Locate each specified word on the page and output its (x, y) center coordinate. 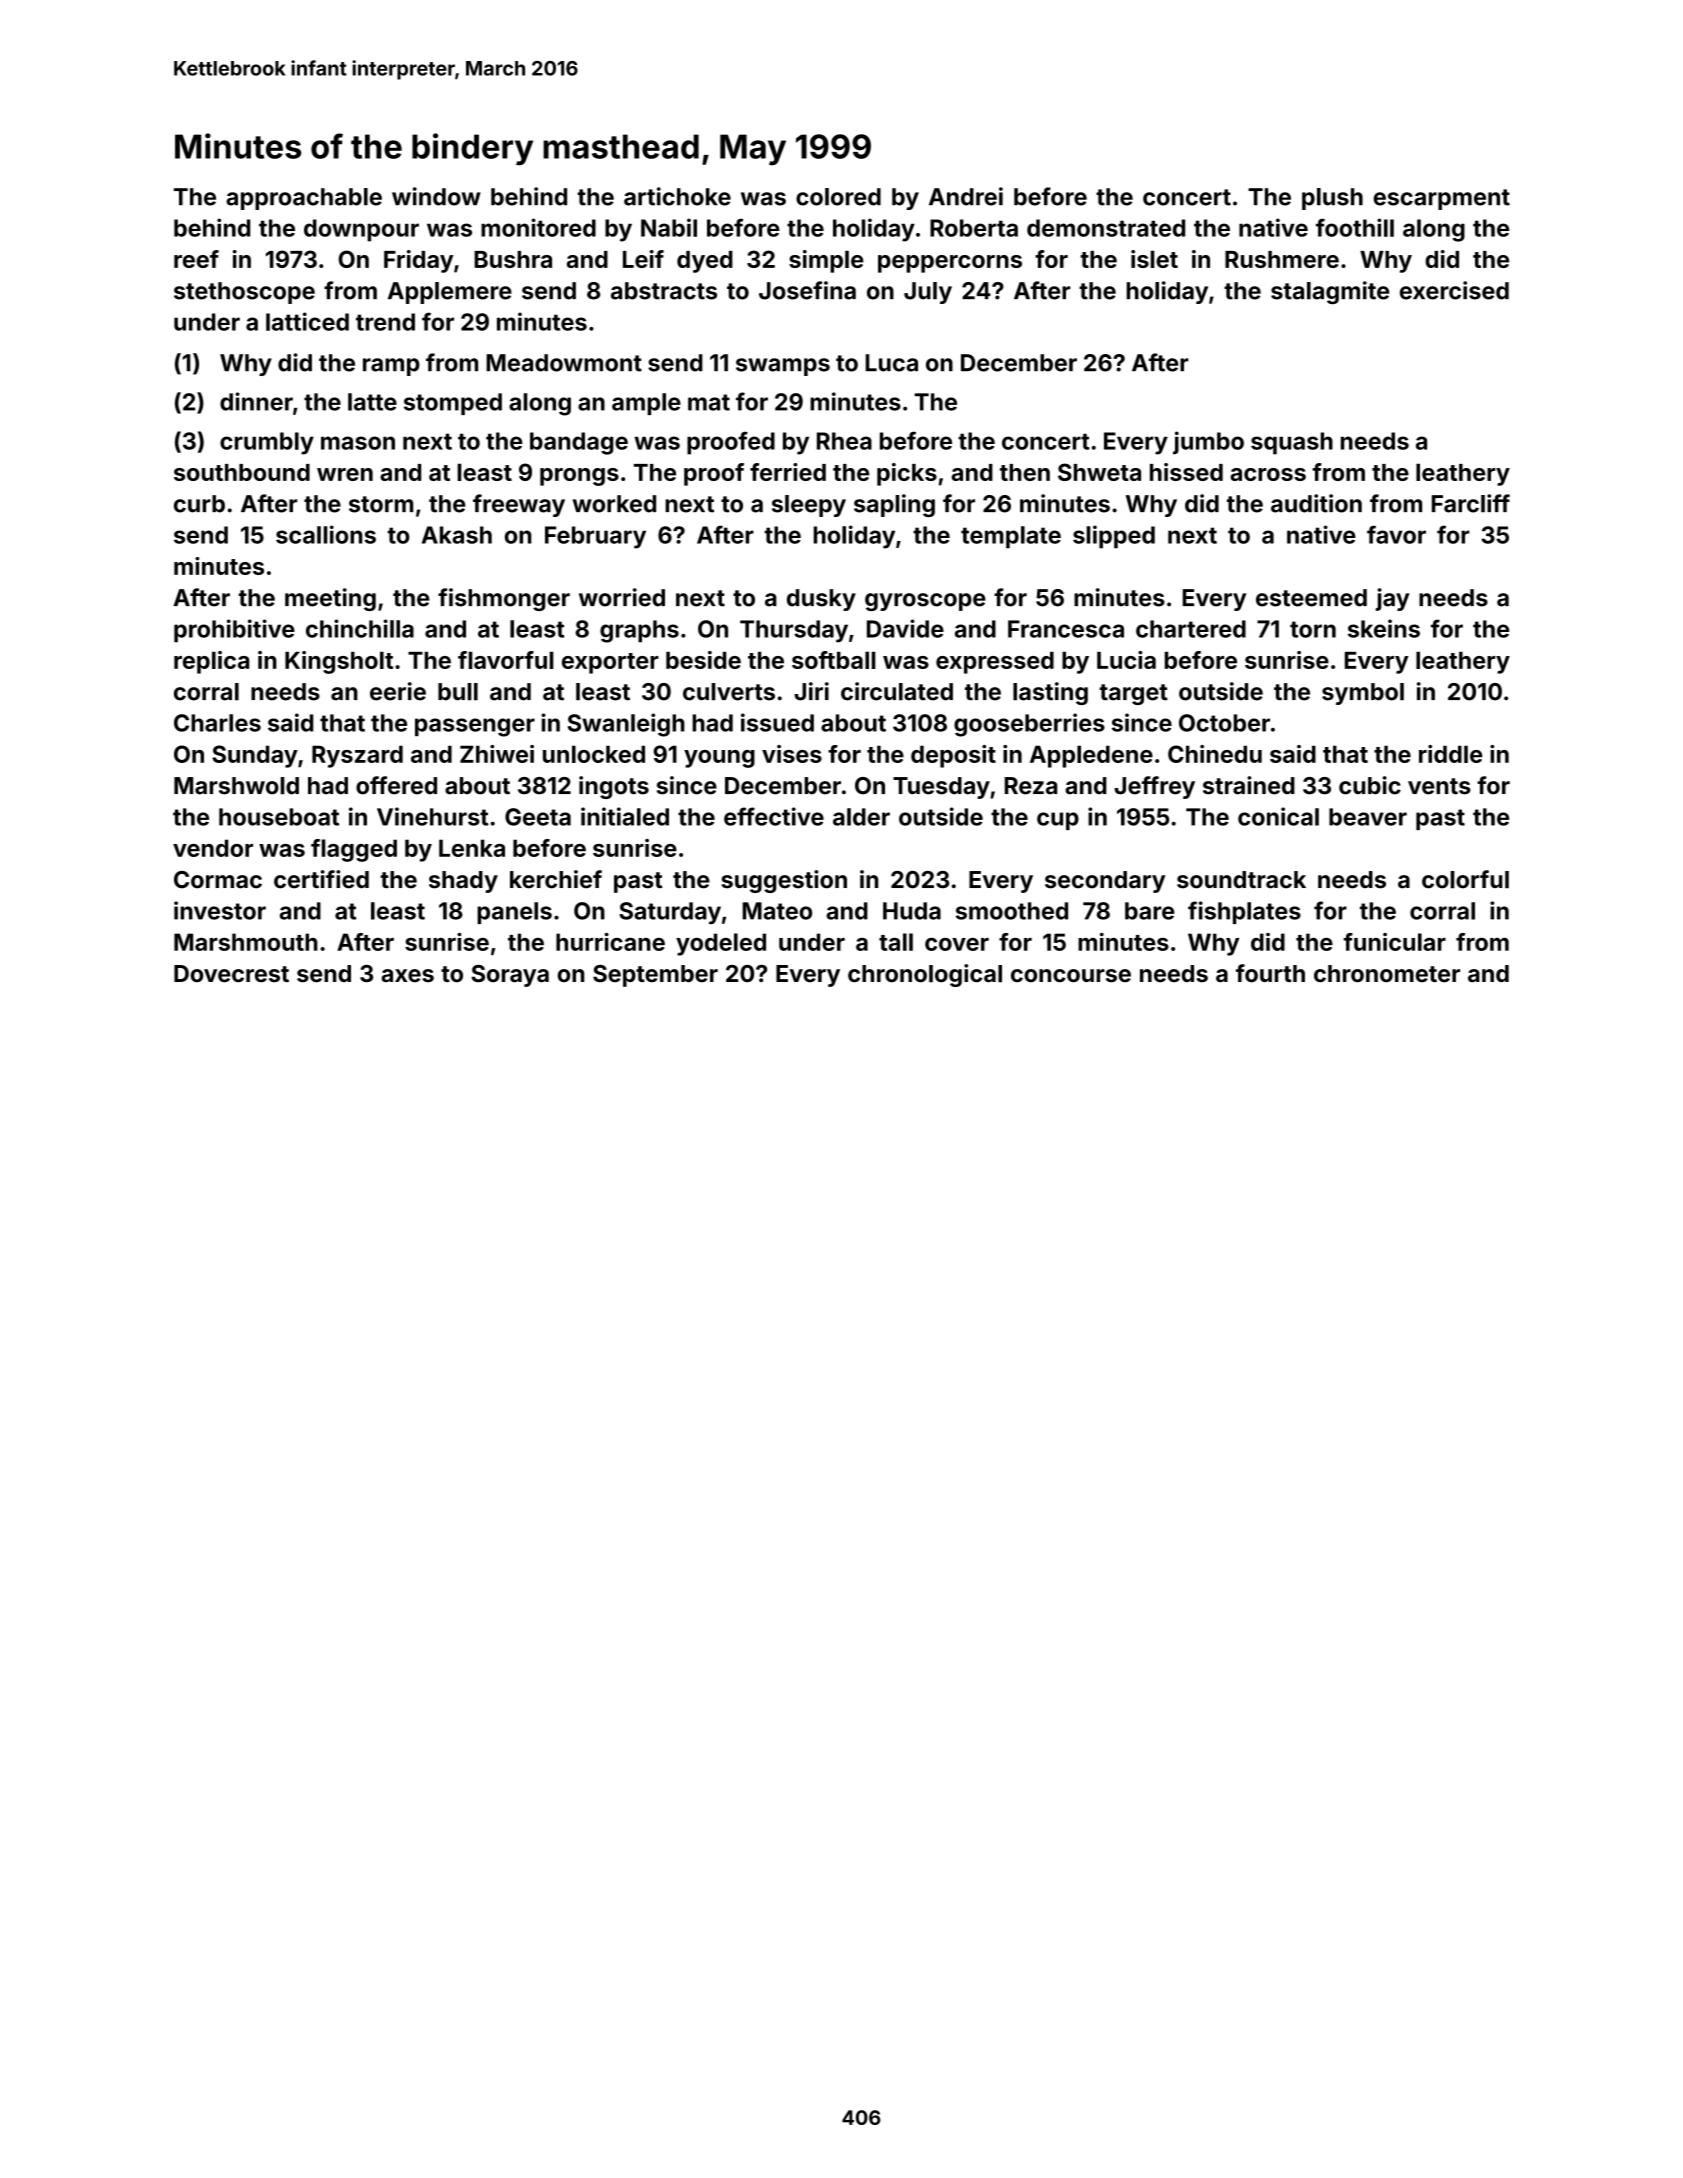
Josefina (807, 290)
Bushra (513, 259)
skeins (1384, 628)
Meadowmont (564, 363)
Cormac (218, 880)
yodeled (721, 944)
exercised (1454, 290)
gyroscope (925, 602)
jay (1393, 599)
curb (199, 504)
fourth (1270, 973)
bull (458, 692)
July (928, 293)
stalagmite (1330, 292)
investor (220, 910)
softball (834, 660)
